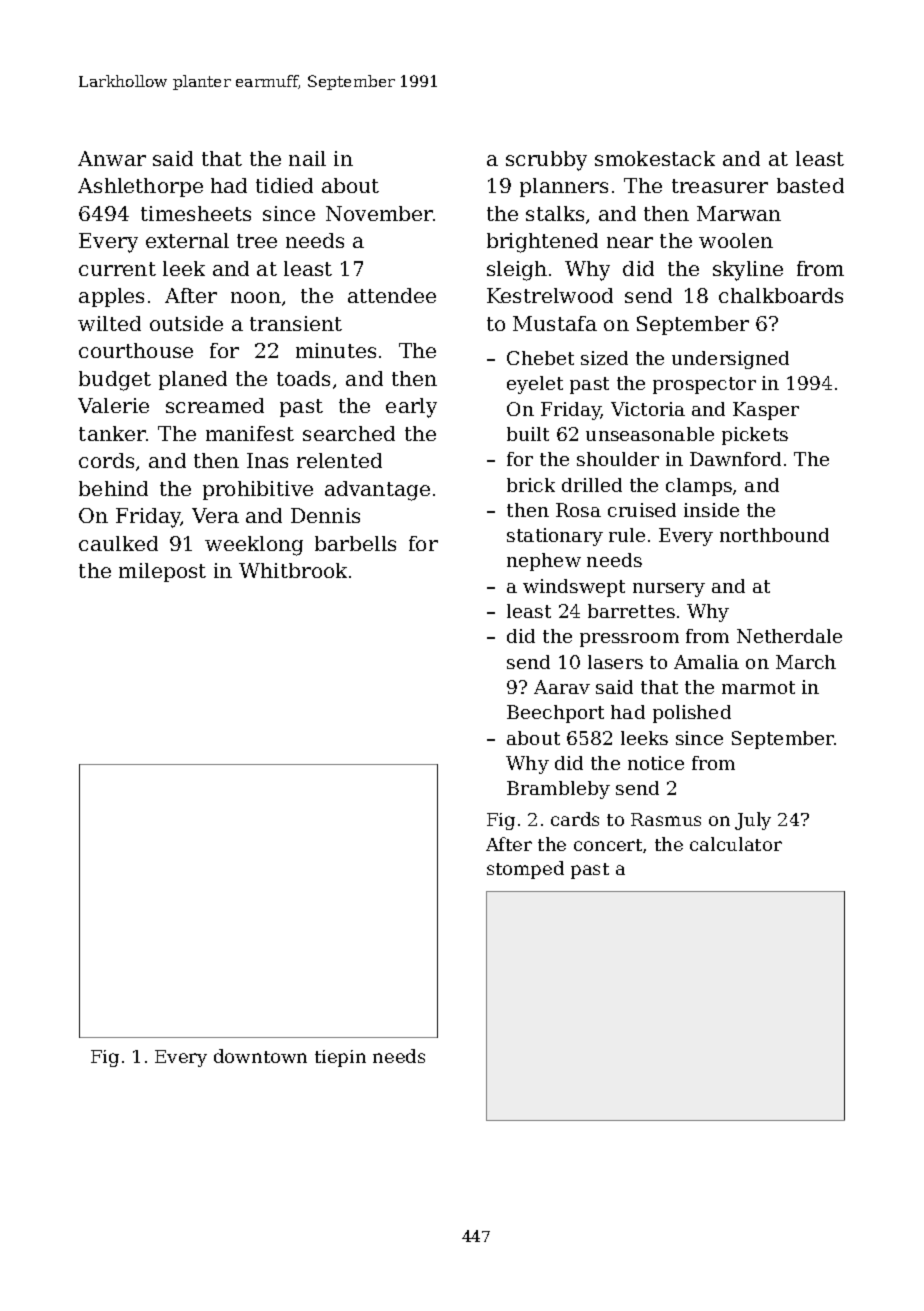  What do you see at coordinates (112, 158) in the document?
I see `Anwar` at bounding box center [112, 158].
